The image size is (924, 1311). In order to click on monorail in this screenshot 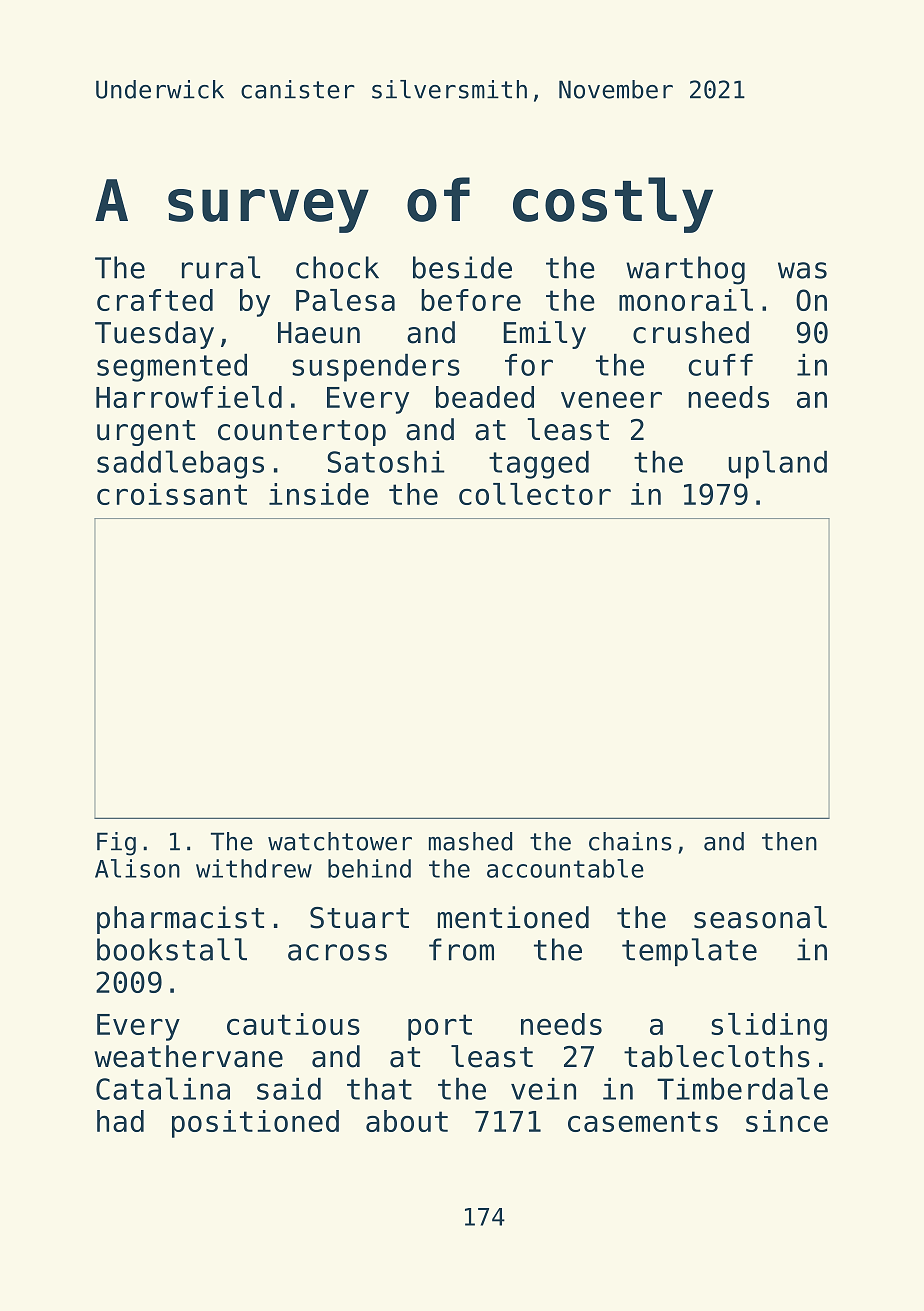, I will do `click(686, 300)`.
